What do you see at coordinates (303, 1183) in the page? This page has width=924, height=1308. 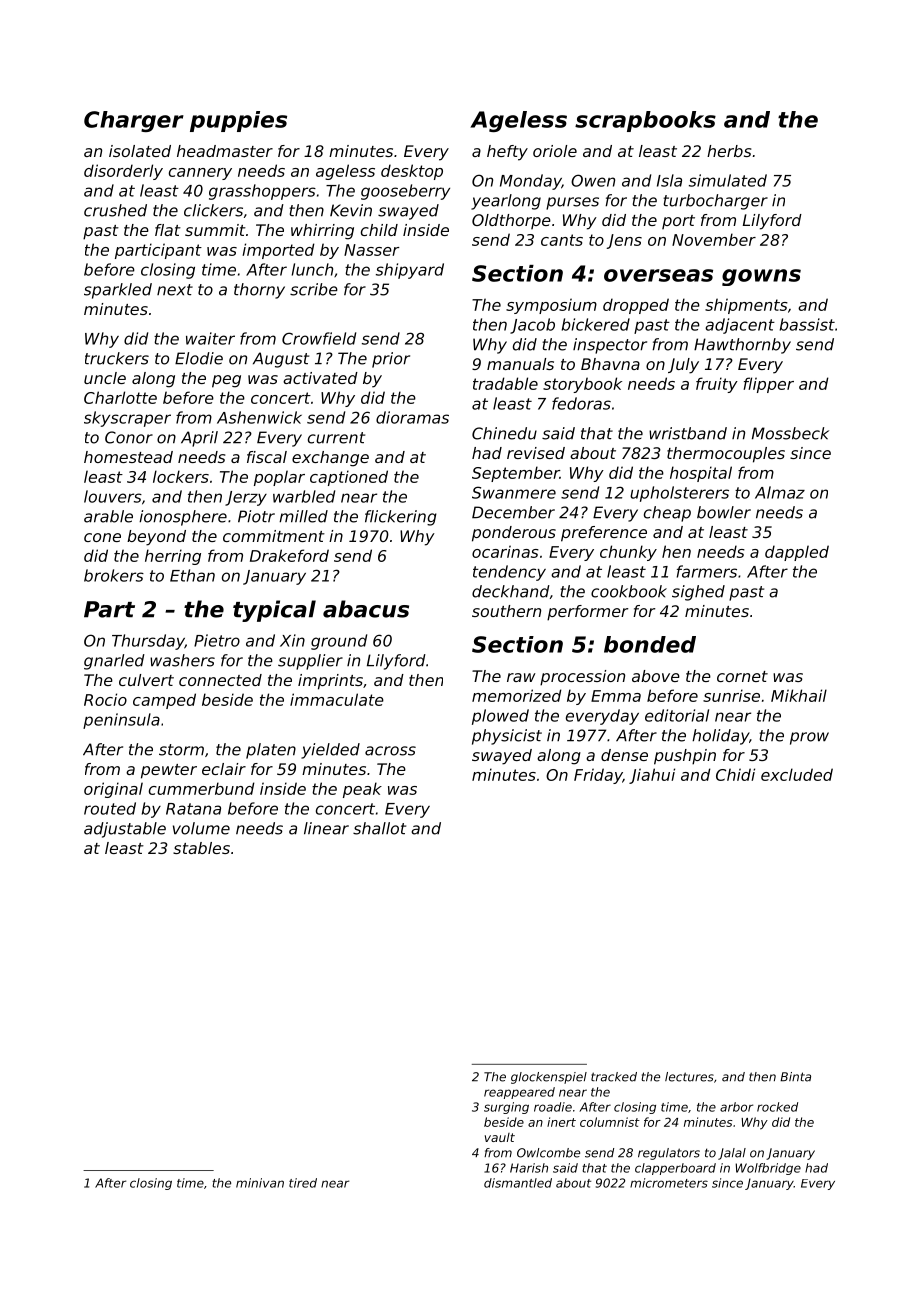 I see `tired` at bounding box center [303, 1183].
